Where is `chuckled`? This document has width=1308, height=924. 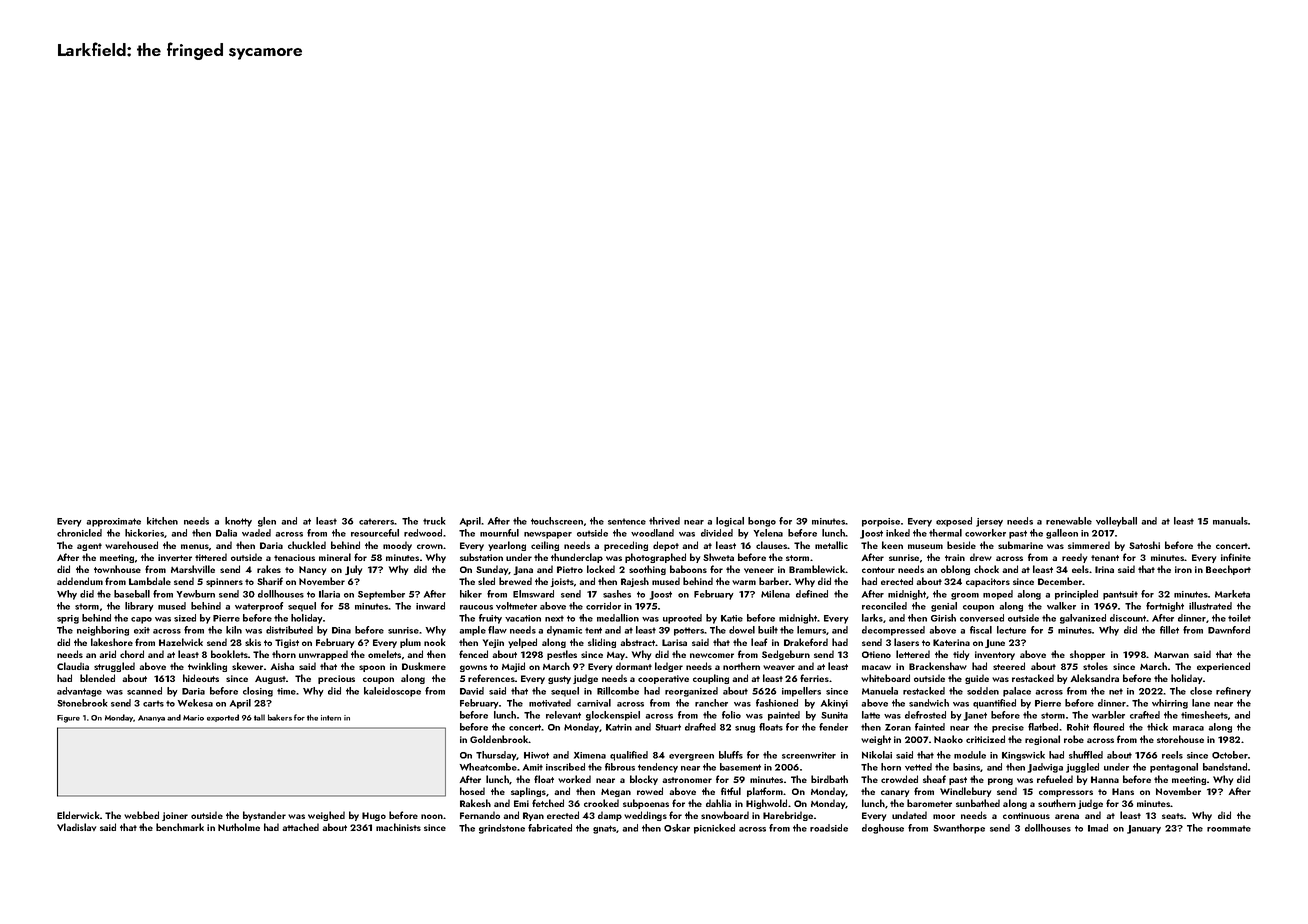 chuckled is located at coordinates (307, 545).
